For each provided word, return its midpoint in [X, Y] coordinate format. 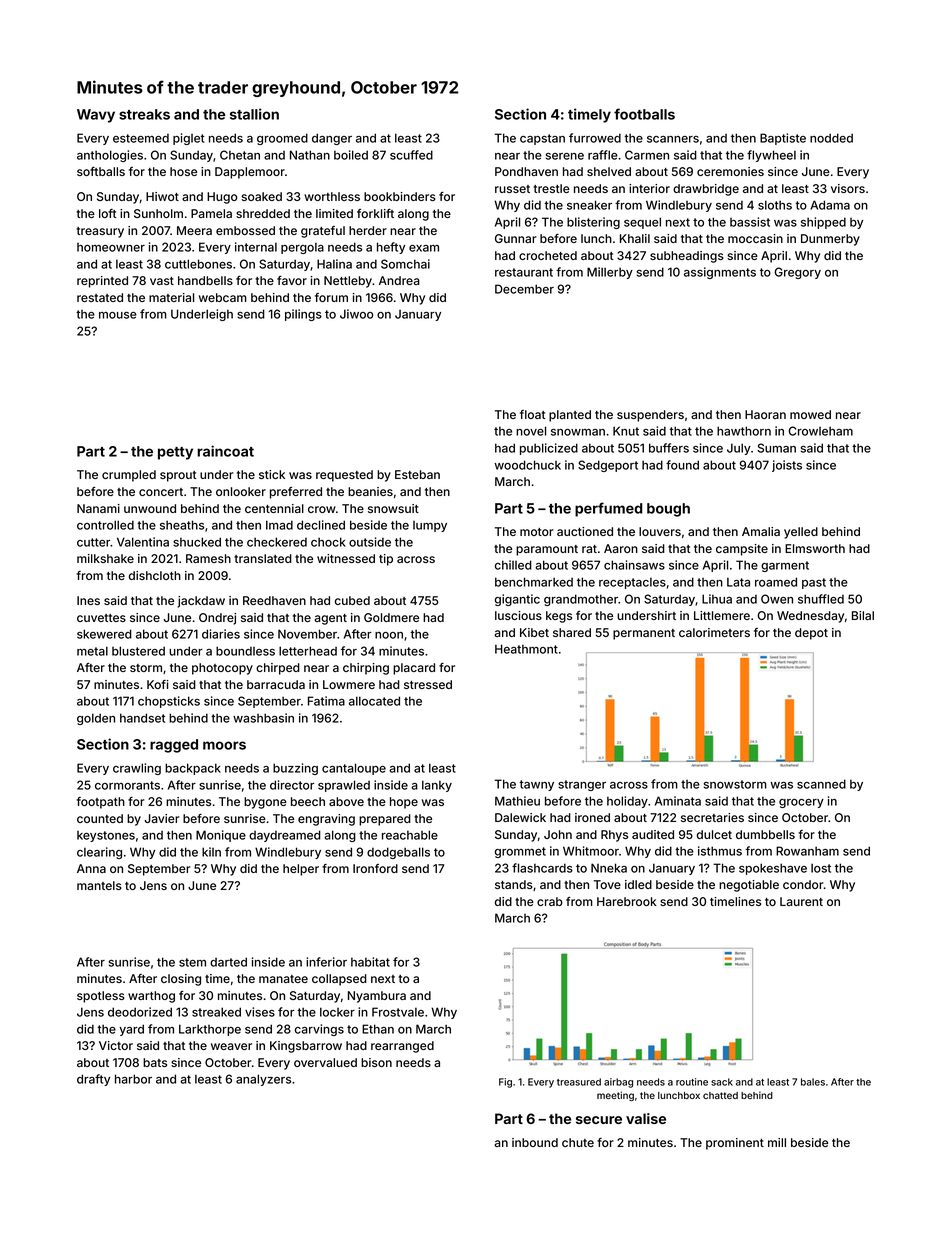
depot [811, 634]
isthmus [720, 851]
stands [514, 884]
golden [96, 719]
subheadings [687, 257]
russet [512, 189]
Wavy [96, 116]
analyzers [263, 1080]
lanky [437, 786]
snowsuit [393, 508]
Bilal [863, 615]
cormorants [127, 785]
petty [175, 453]
